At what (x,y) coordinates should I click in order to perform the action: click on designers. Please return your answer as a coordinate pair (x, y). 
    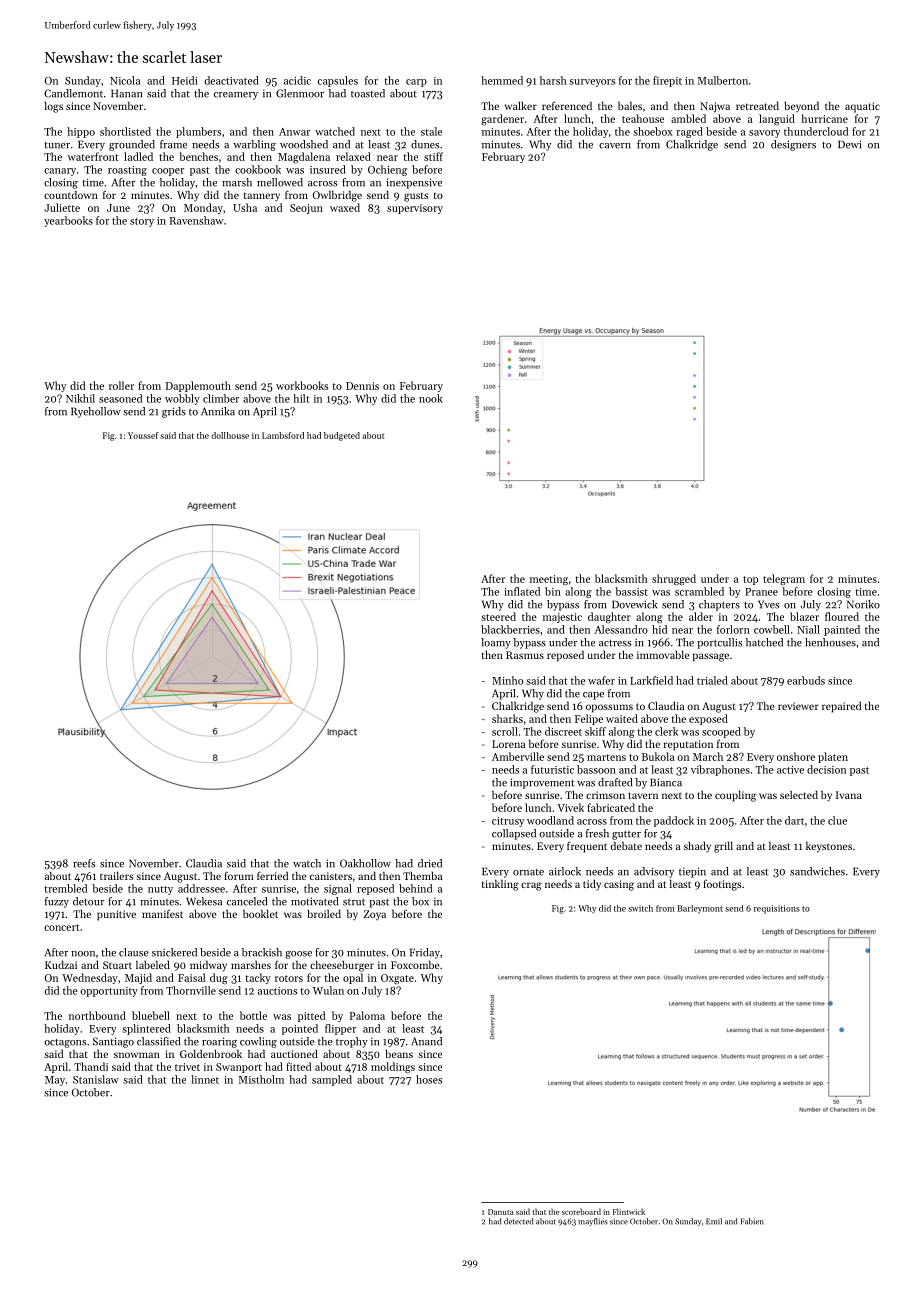
    Looking at the image, I should click on (793, 145).
